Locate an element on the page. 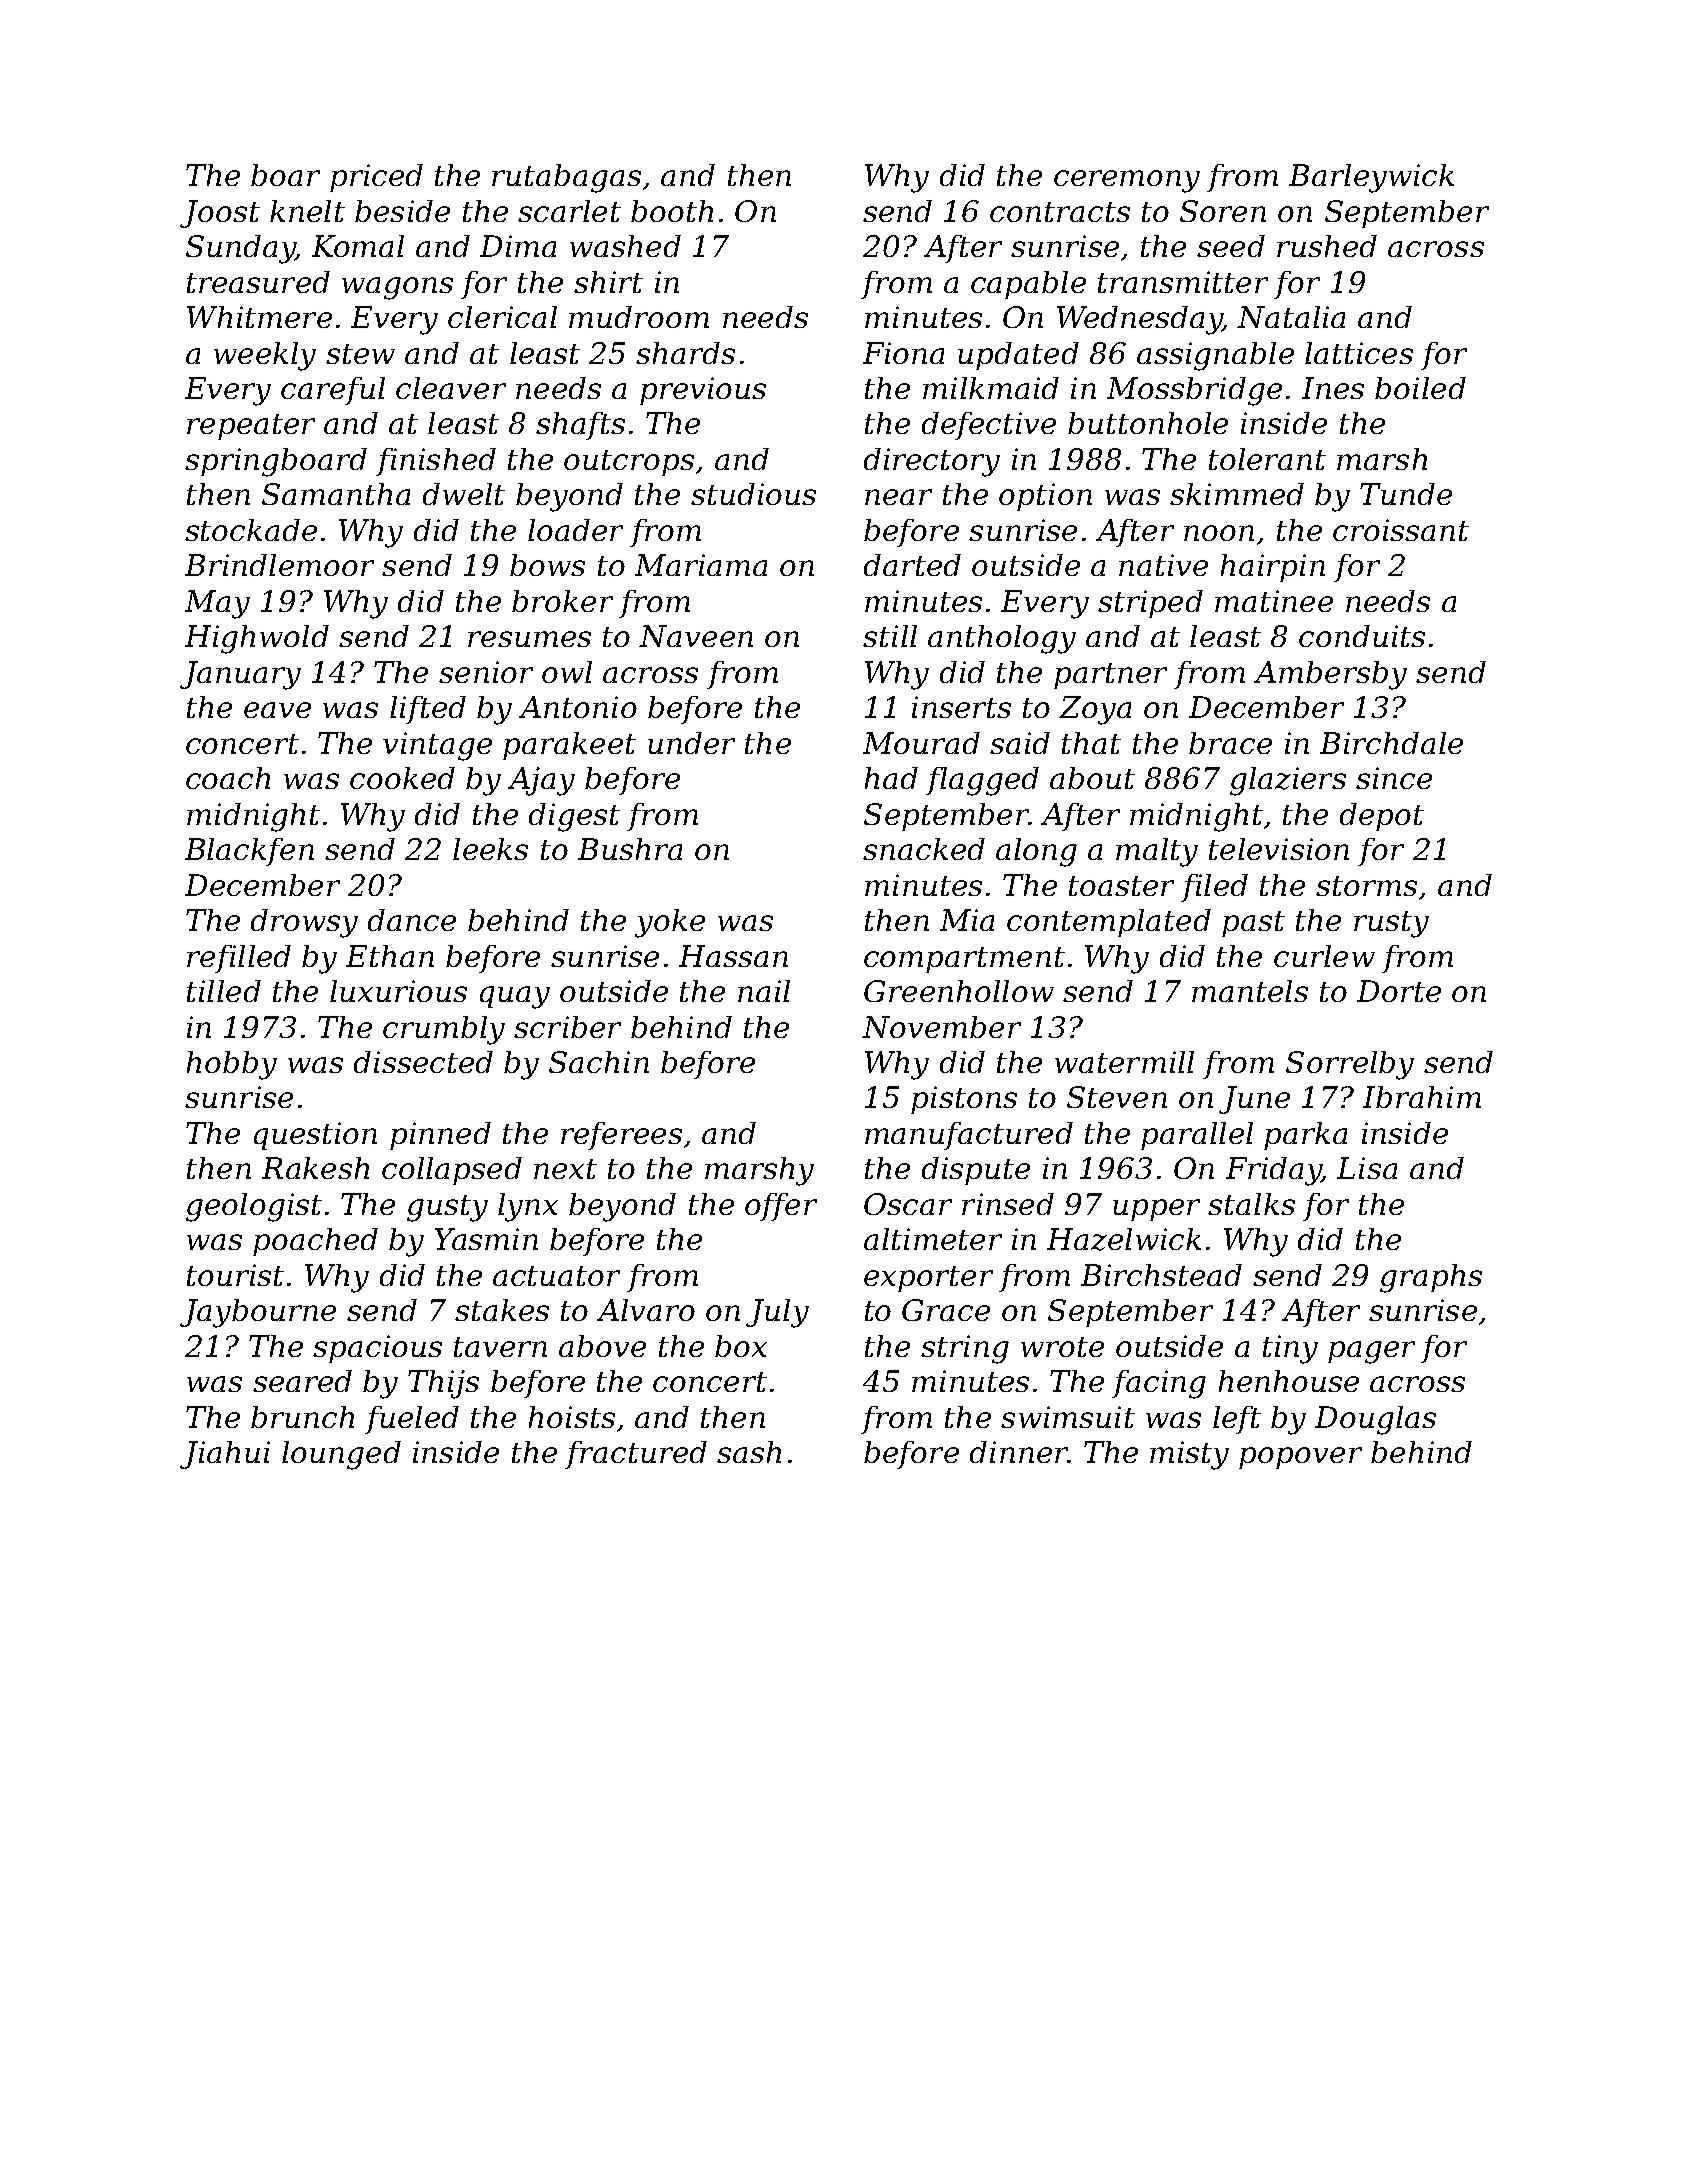 This page has height=2178, width=1683. June is located at coordinates (1254, 1100).
